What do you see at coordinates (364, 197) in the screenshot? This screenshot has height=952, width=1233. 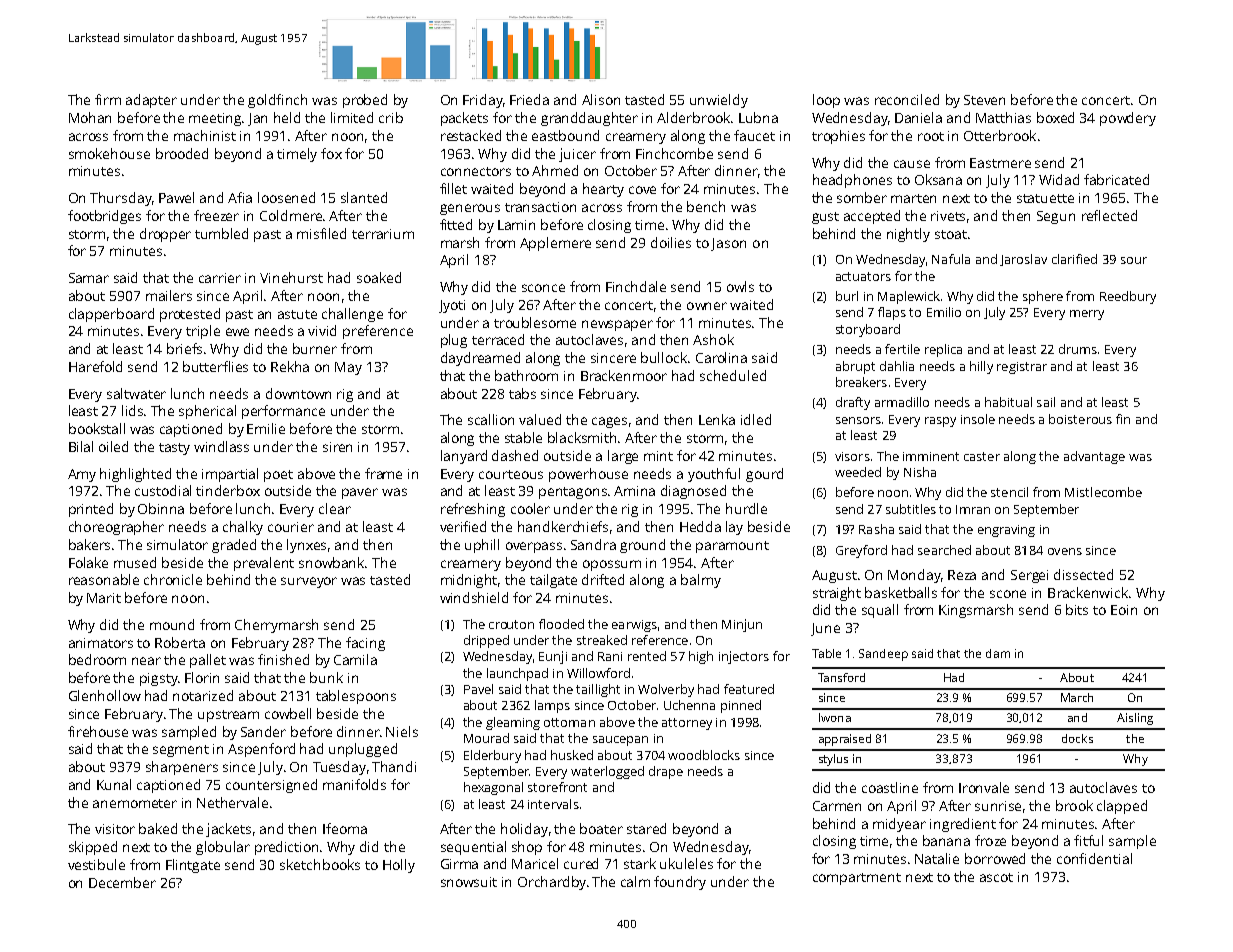 I see `slanted` at bounding box center [364, 197].
